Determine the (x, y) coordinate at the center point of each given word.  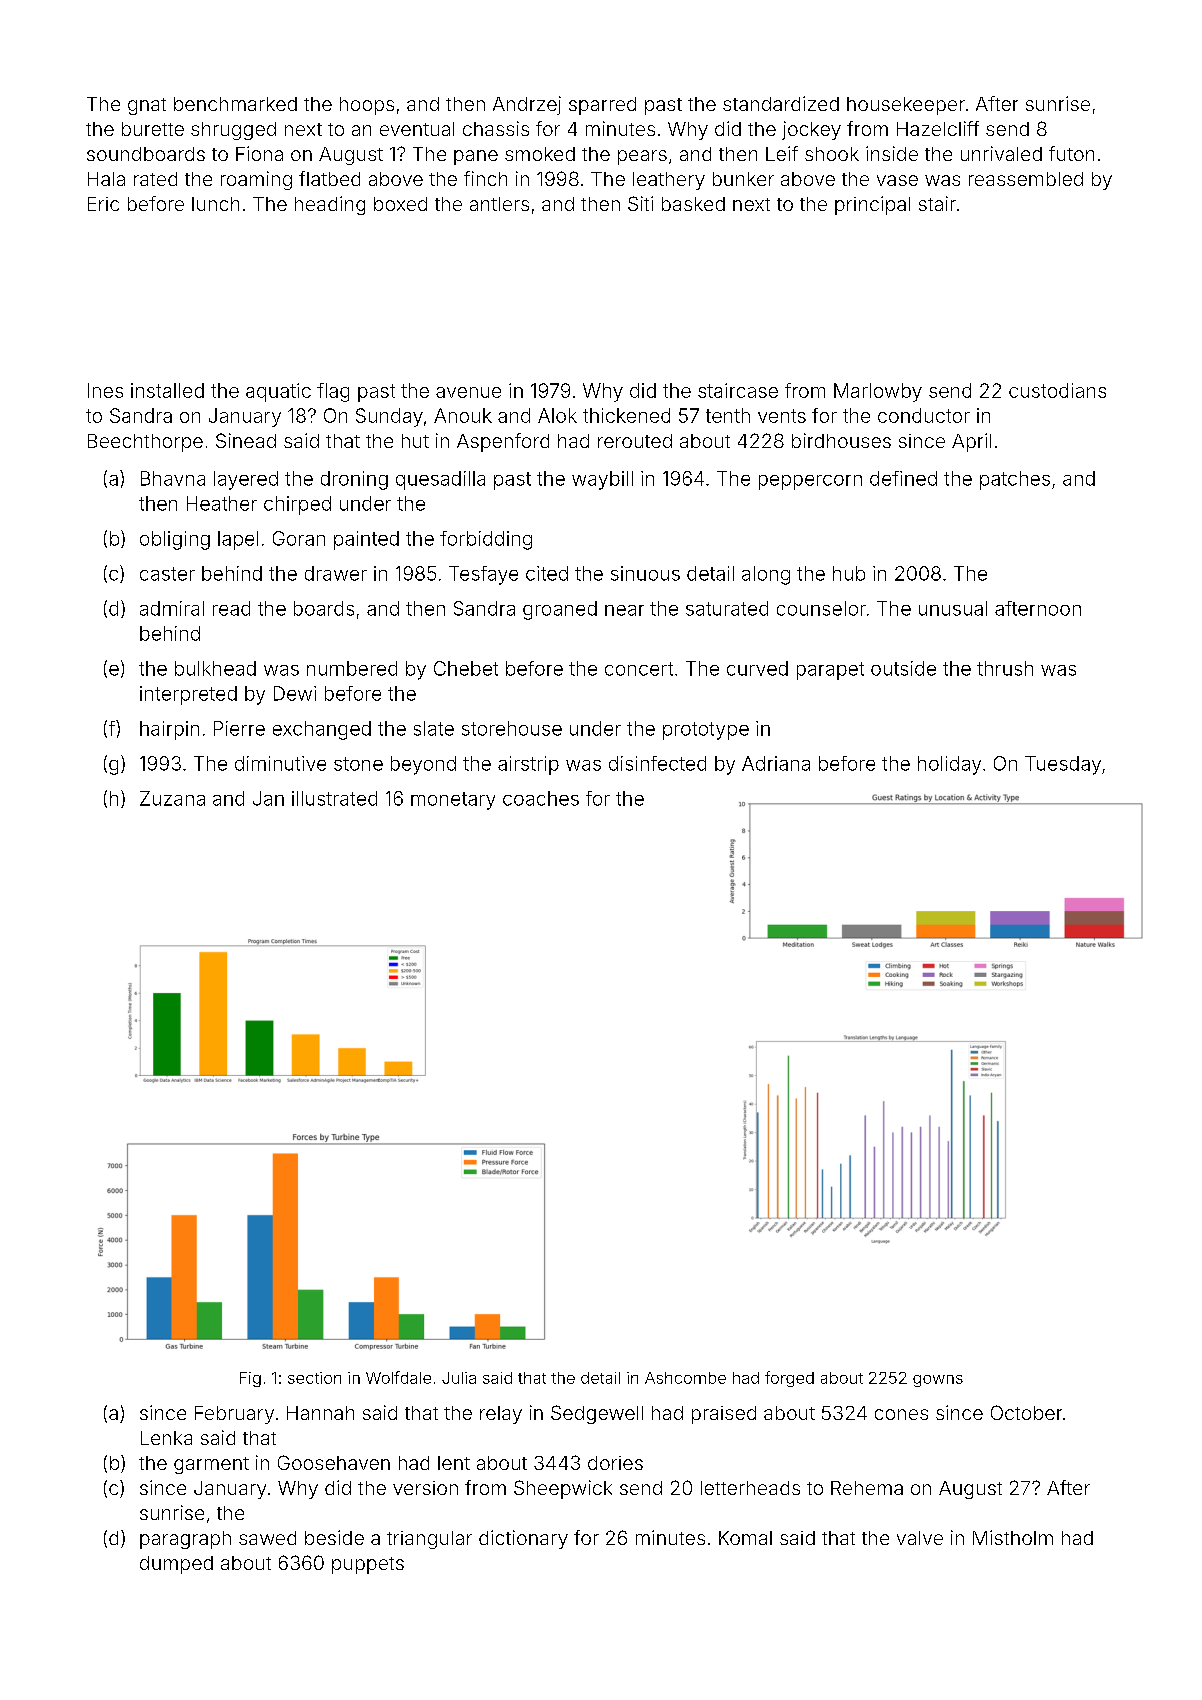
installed (167, 390)
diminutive (280, 763)
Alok (557, 415)
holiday (949, 765)
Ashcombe (685, 1378)
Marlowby (878, 392)
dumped (176, 1565)
